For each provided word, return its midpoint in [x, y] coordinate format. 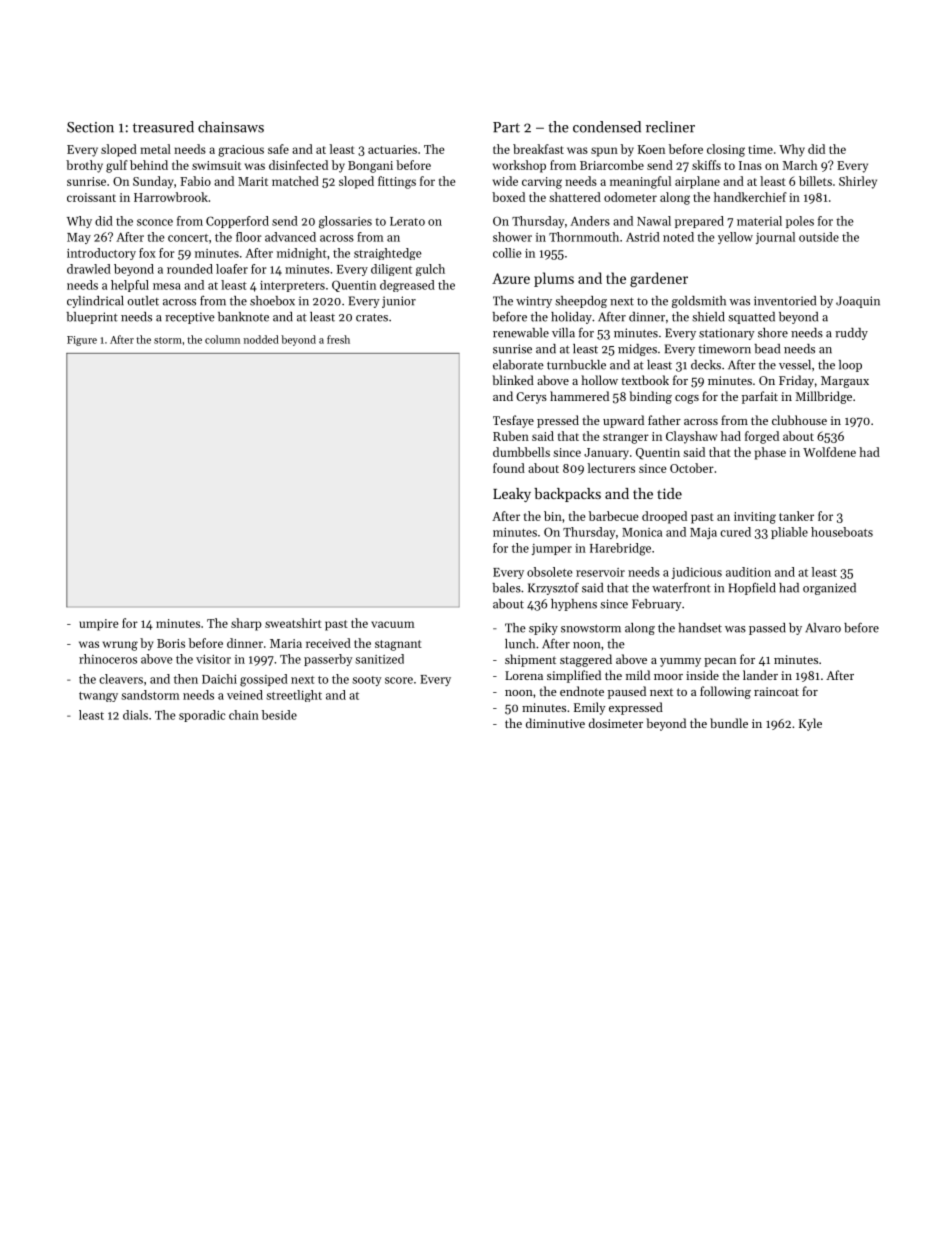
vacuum [393, 624]
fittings [397, 182]
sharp [246, 624]
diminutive [555, 723]
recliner [670, 127]
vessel [795, 365]
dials [135, 715]
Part [506, 127]
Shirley [858, 182]
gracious [241, 151]
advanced [290, 237]
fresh [338, 339]
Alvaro [823, 628]
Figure [82, 341]
